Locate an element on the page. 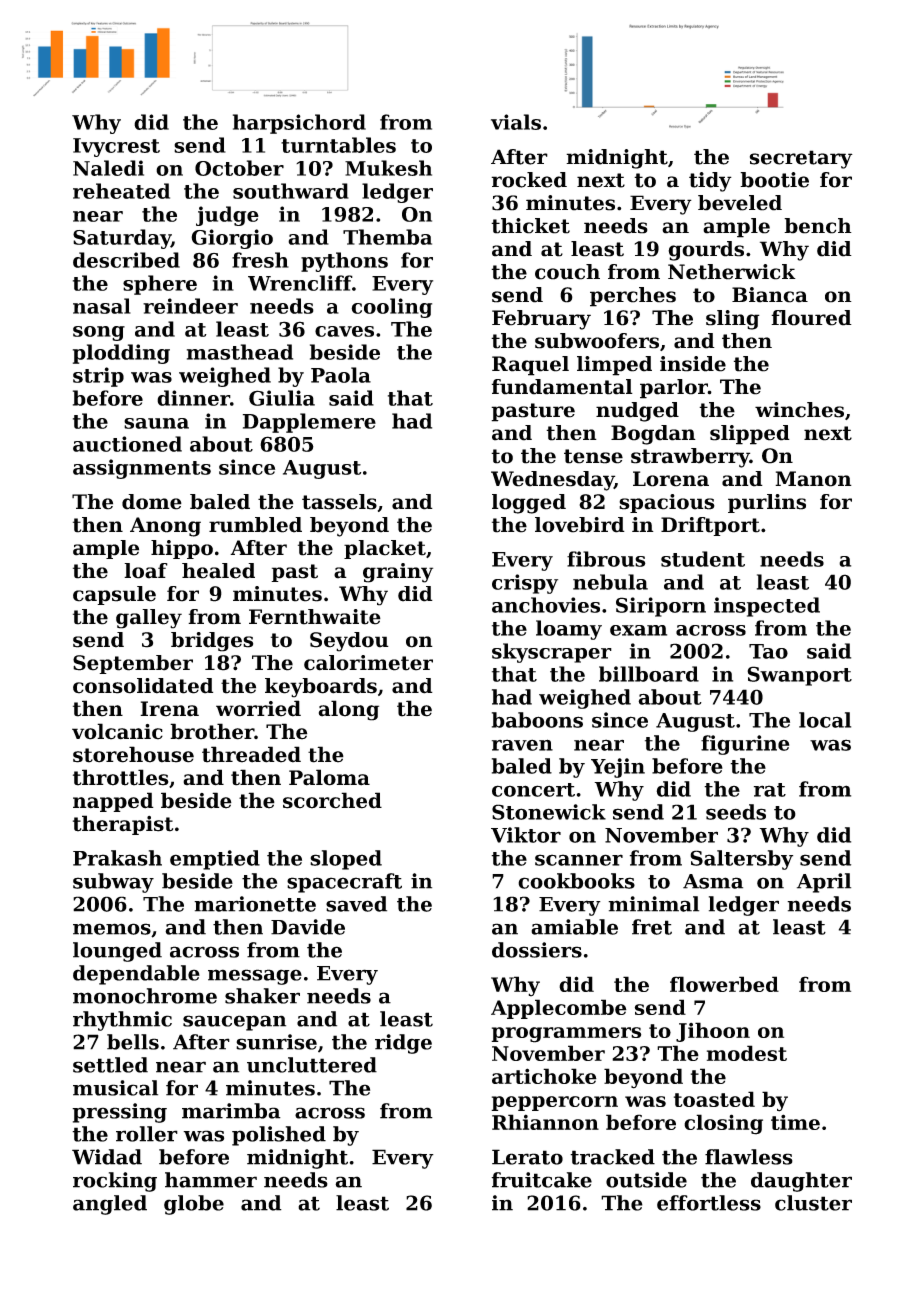 Image resolution: width=924 pixels, height=1311 pixels. Irena is located at coordinates (169, 709).
